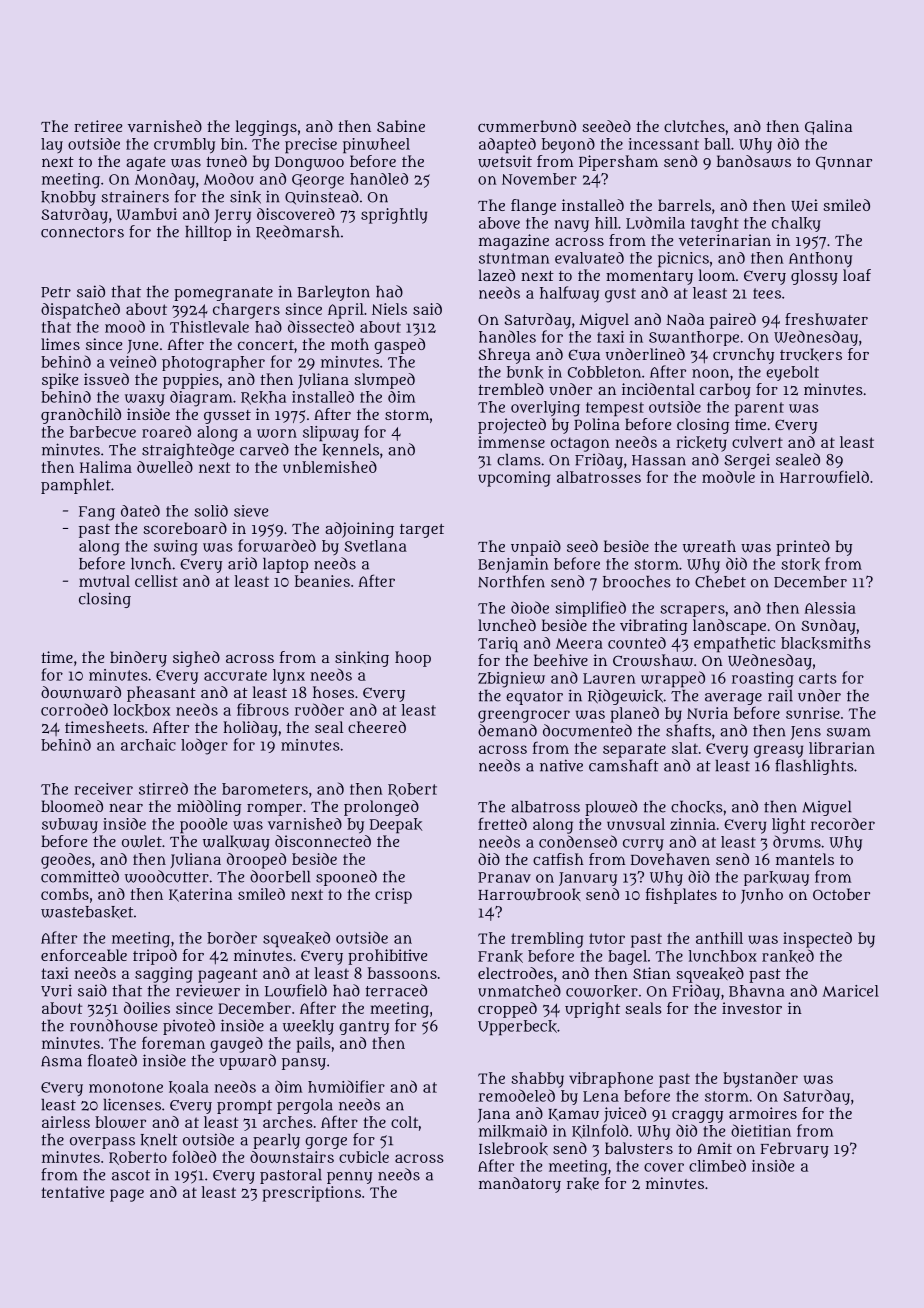 This screenshot has height=1308, width=924. Describe the element at coordinates (73, 1192) in the screenshot. I see `tentative` at that location.
